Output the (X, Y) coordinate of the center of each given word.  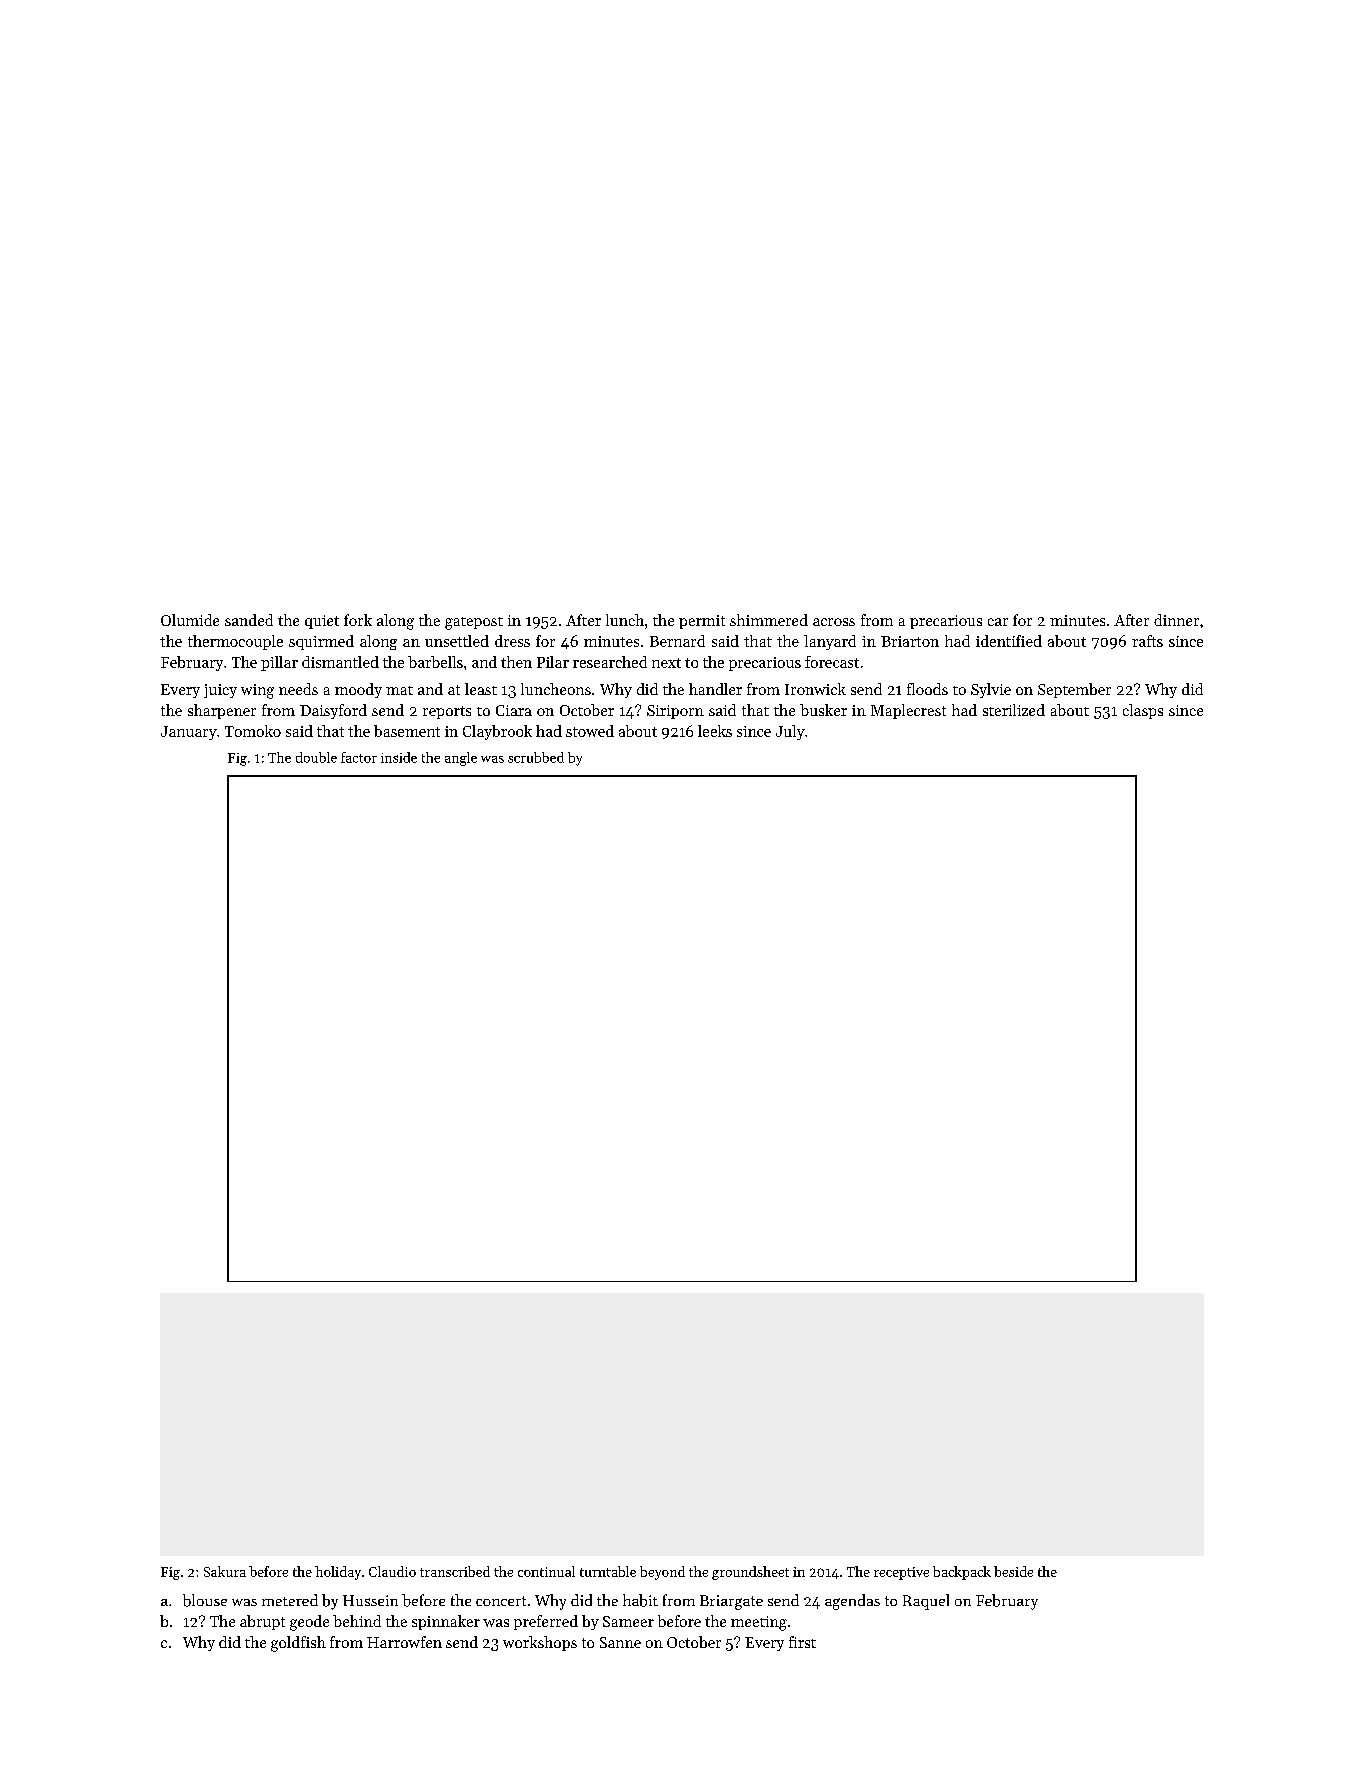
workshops (540, 1643)
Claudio (392, 1571)
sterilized (1014, 710)
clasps (1143, 711)
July (790, 732)
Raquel (926, 1602)
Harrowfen (404, 1642)
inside (399, 757)
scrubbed (536, 757)
